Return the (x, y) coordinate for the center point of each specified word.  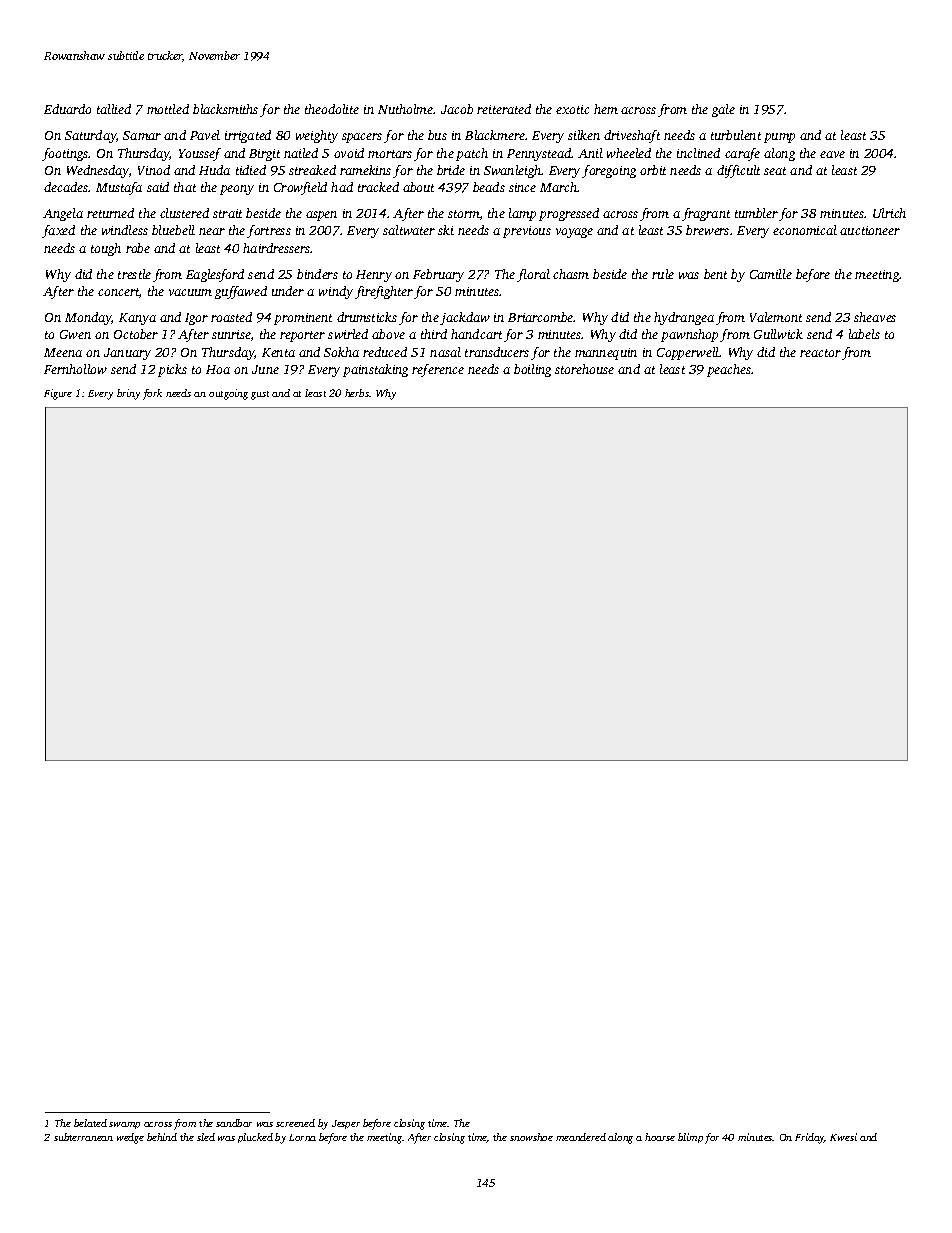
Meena (63, 352)
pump (779, 138)
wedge (130, 1138)
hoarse (660, 1137)
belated (90, 1123)
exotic (572, 109)
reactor (820, 353)
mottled (168, 109)
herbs (357, 393)
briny (128, 394)
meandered (581, 1137)
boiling (532, 370)
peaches (729, 370)
